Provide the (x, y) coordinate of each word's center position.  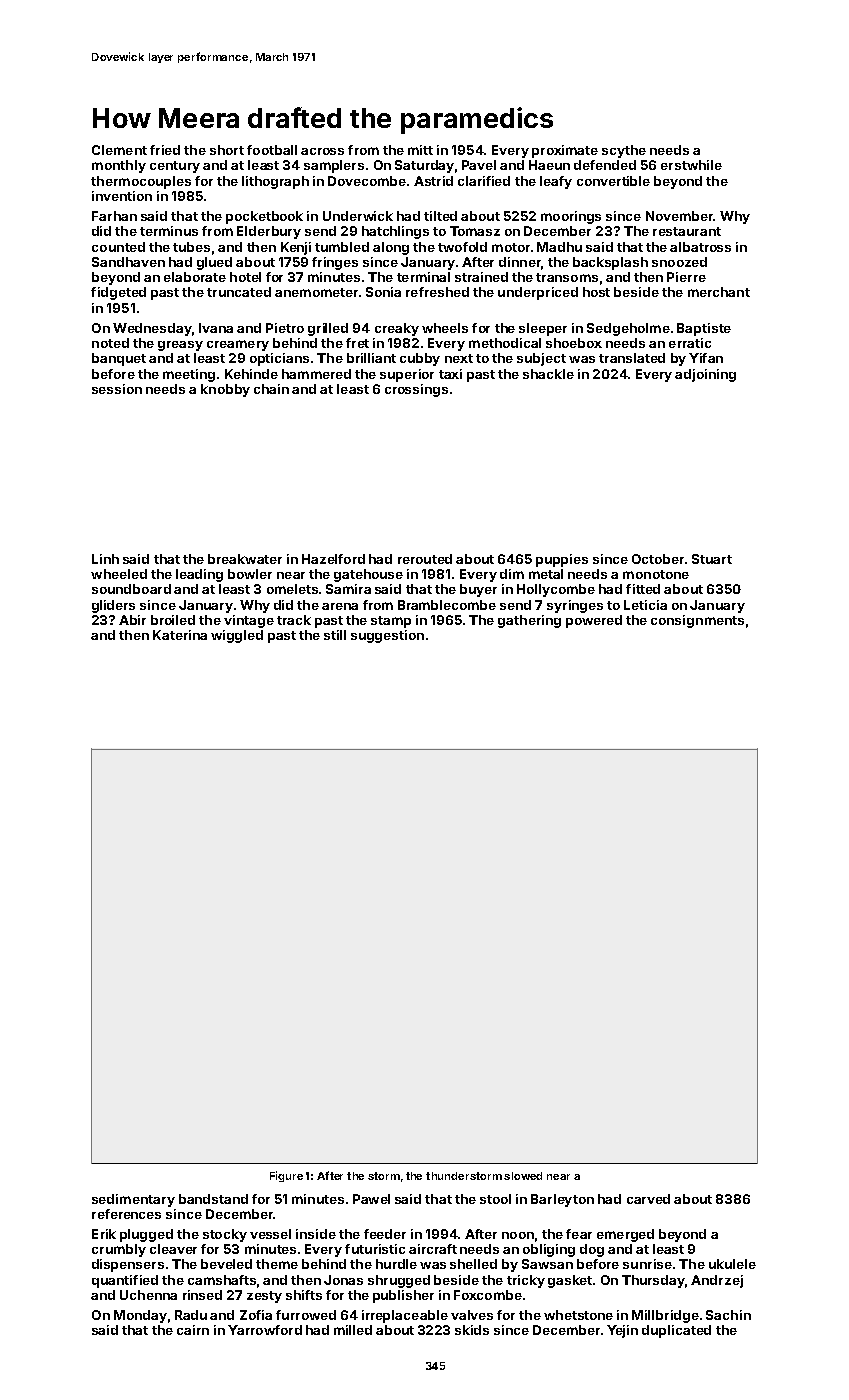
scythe (624, 151)
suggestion (387, 636)
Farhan (114, 216)
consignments (697, 621)
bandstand (213, 1199)
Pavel (479, 165)
